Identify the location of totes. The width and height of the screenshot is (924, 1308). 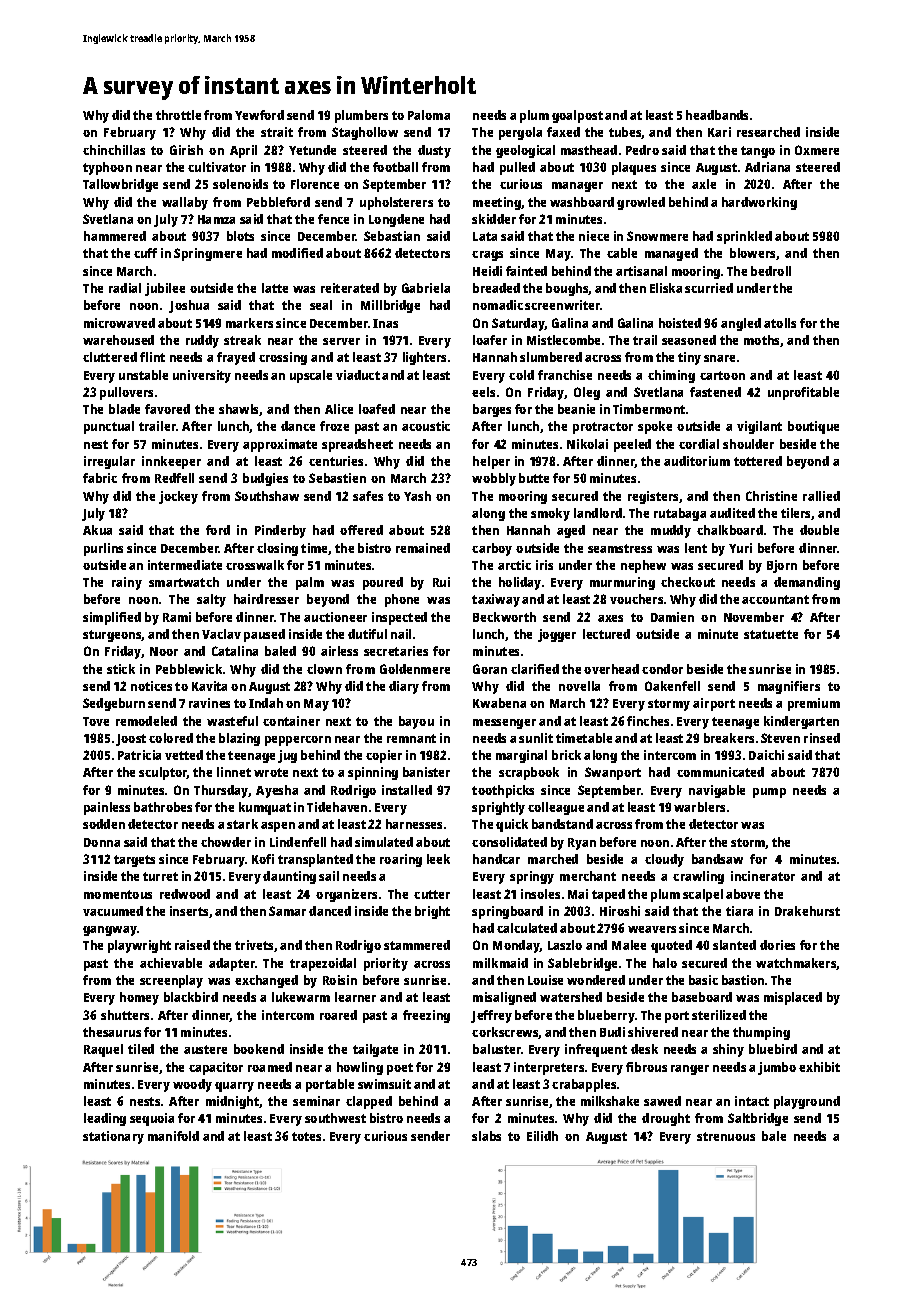
(306, 1136).
